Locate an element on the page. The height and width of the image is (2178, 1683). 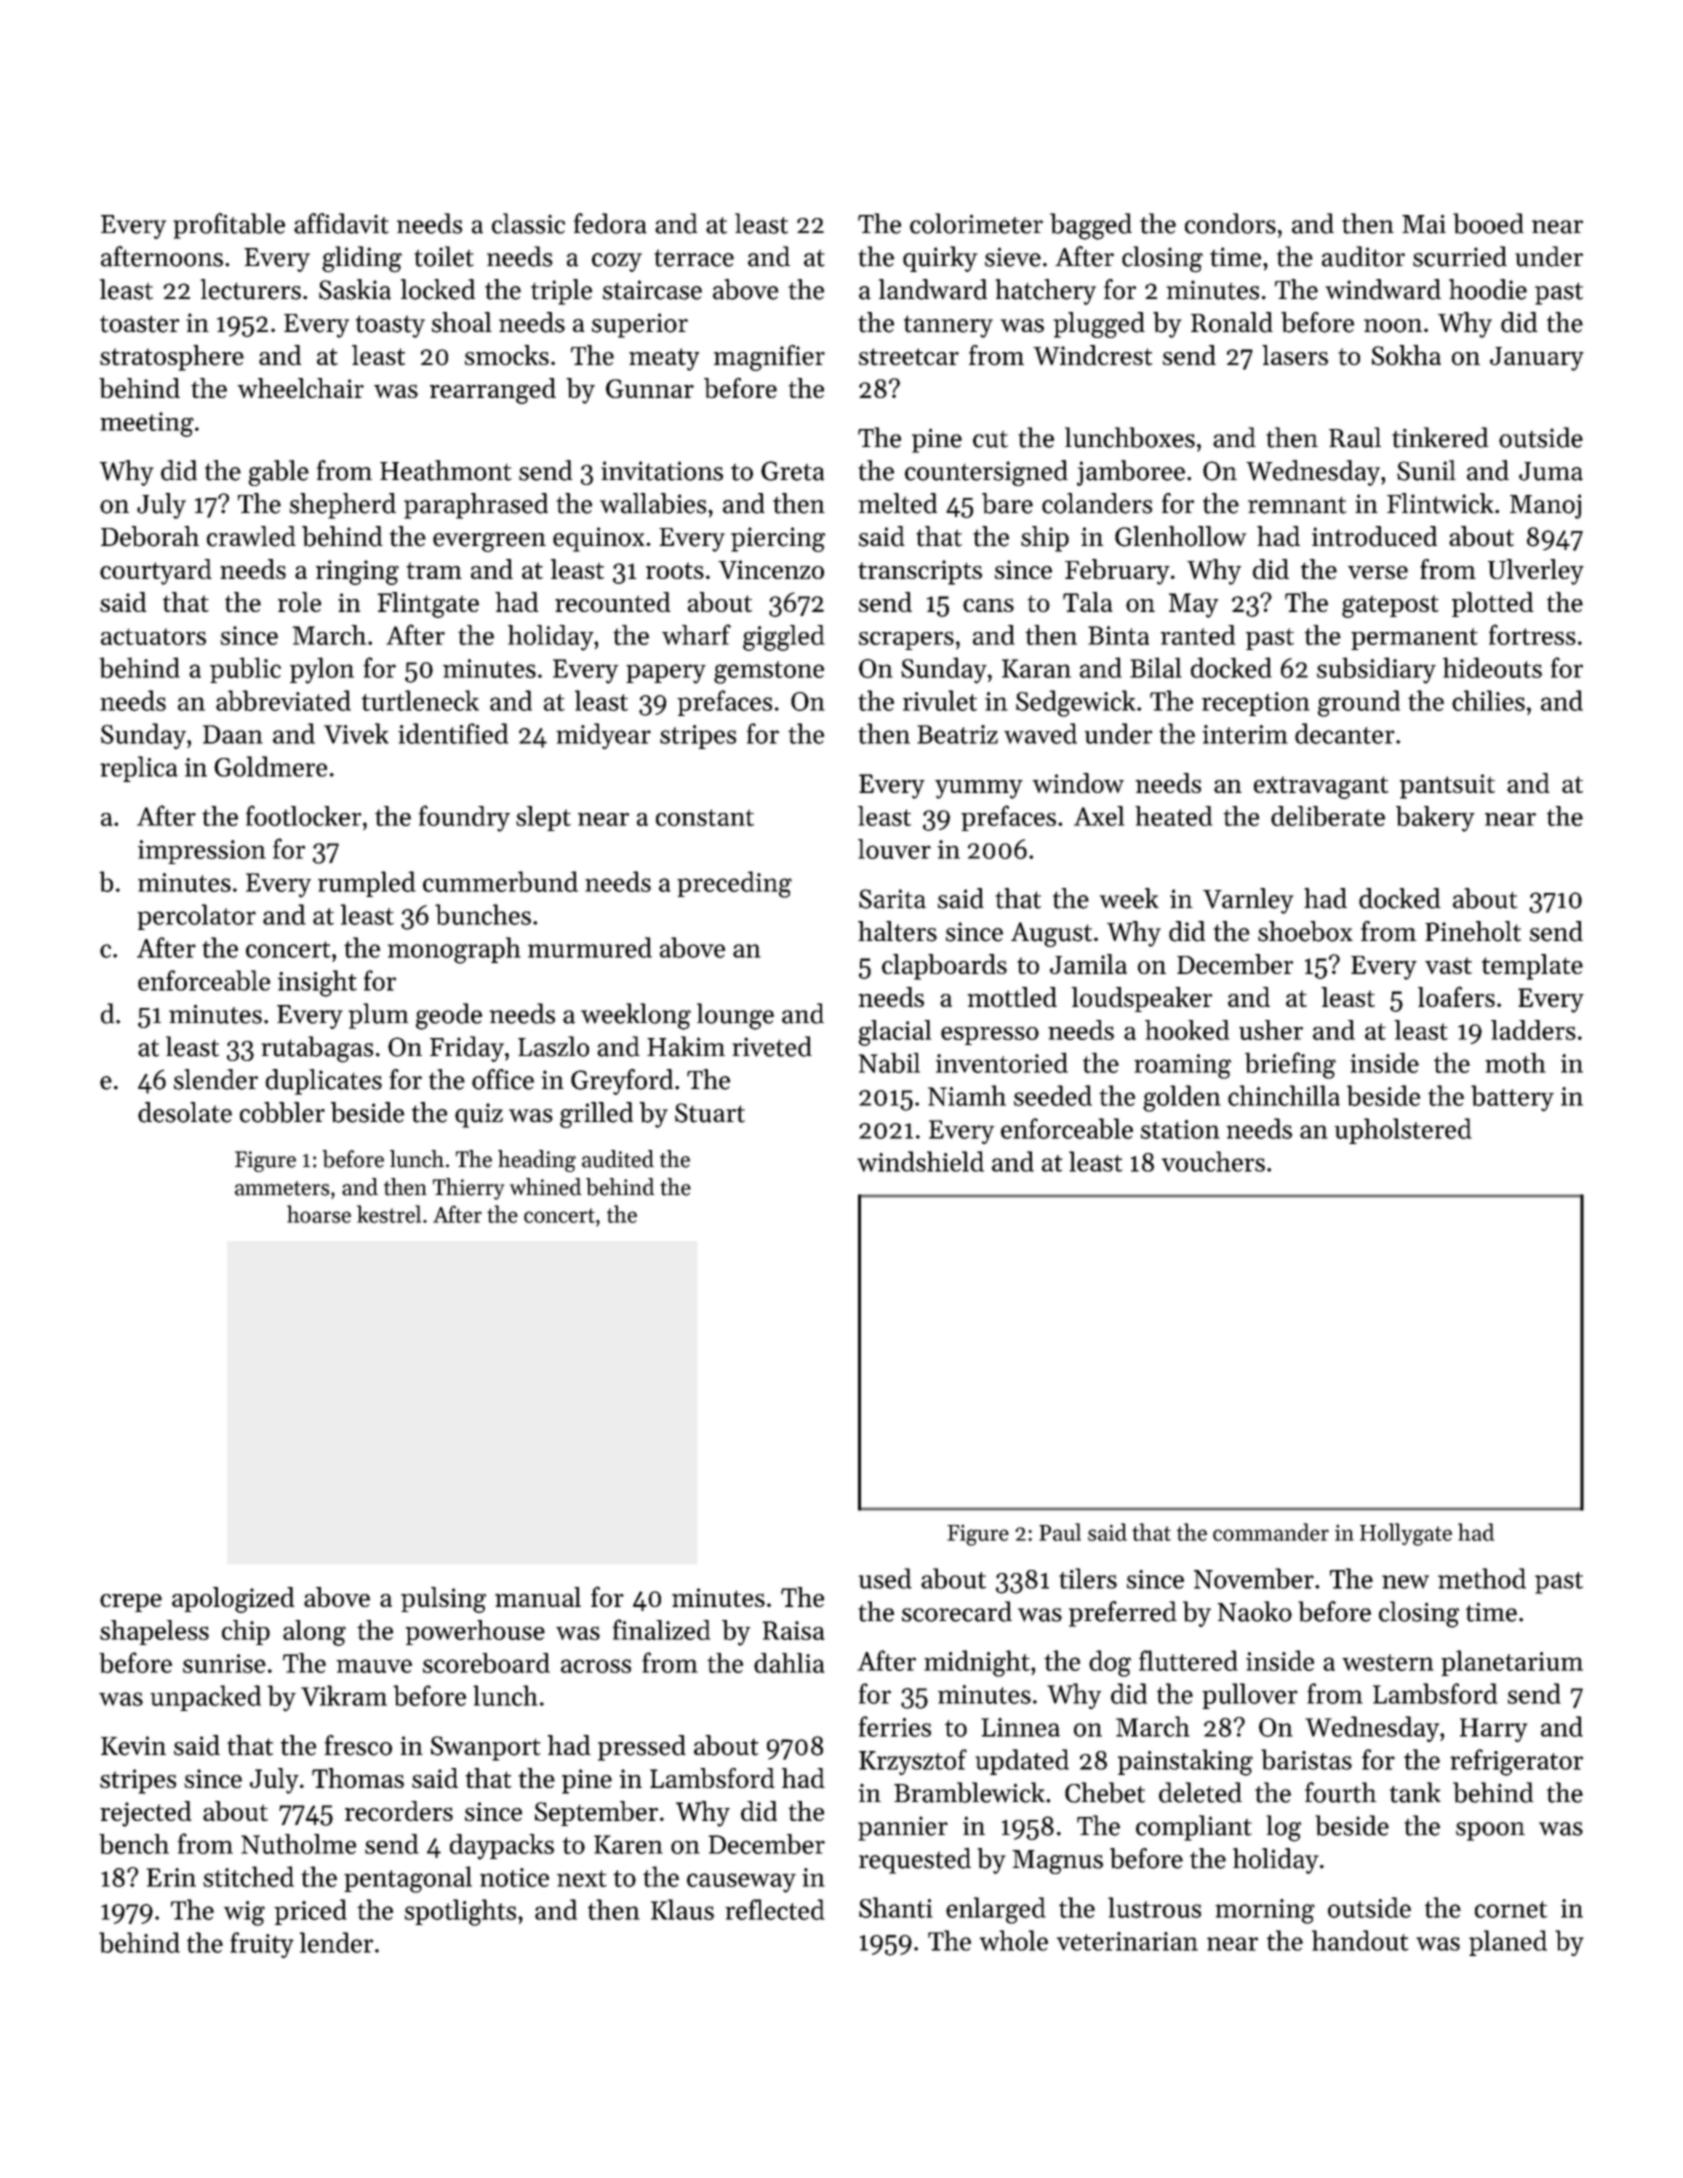
ranted is located at coordinates (1198, 635).
